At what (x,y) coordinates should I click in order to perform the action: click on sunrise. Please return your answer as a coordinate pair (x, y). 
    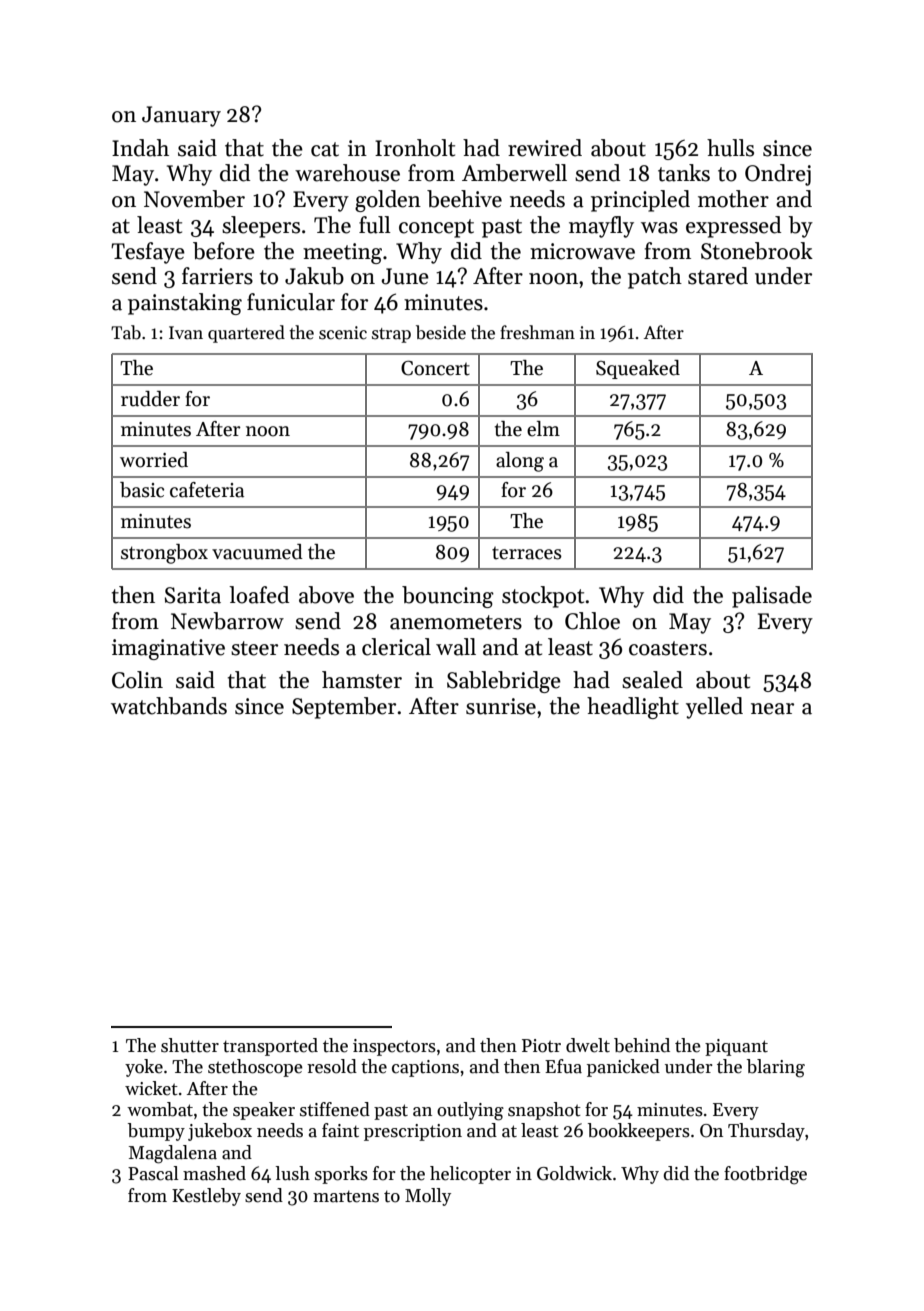
    Looking at the image, I should click on (501, 706).
